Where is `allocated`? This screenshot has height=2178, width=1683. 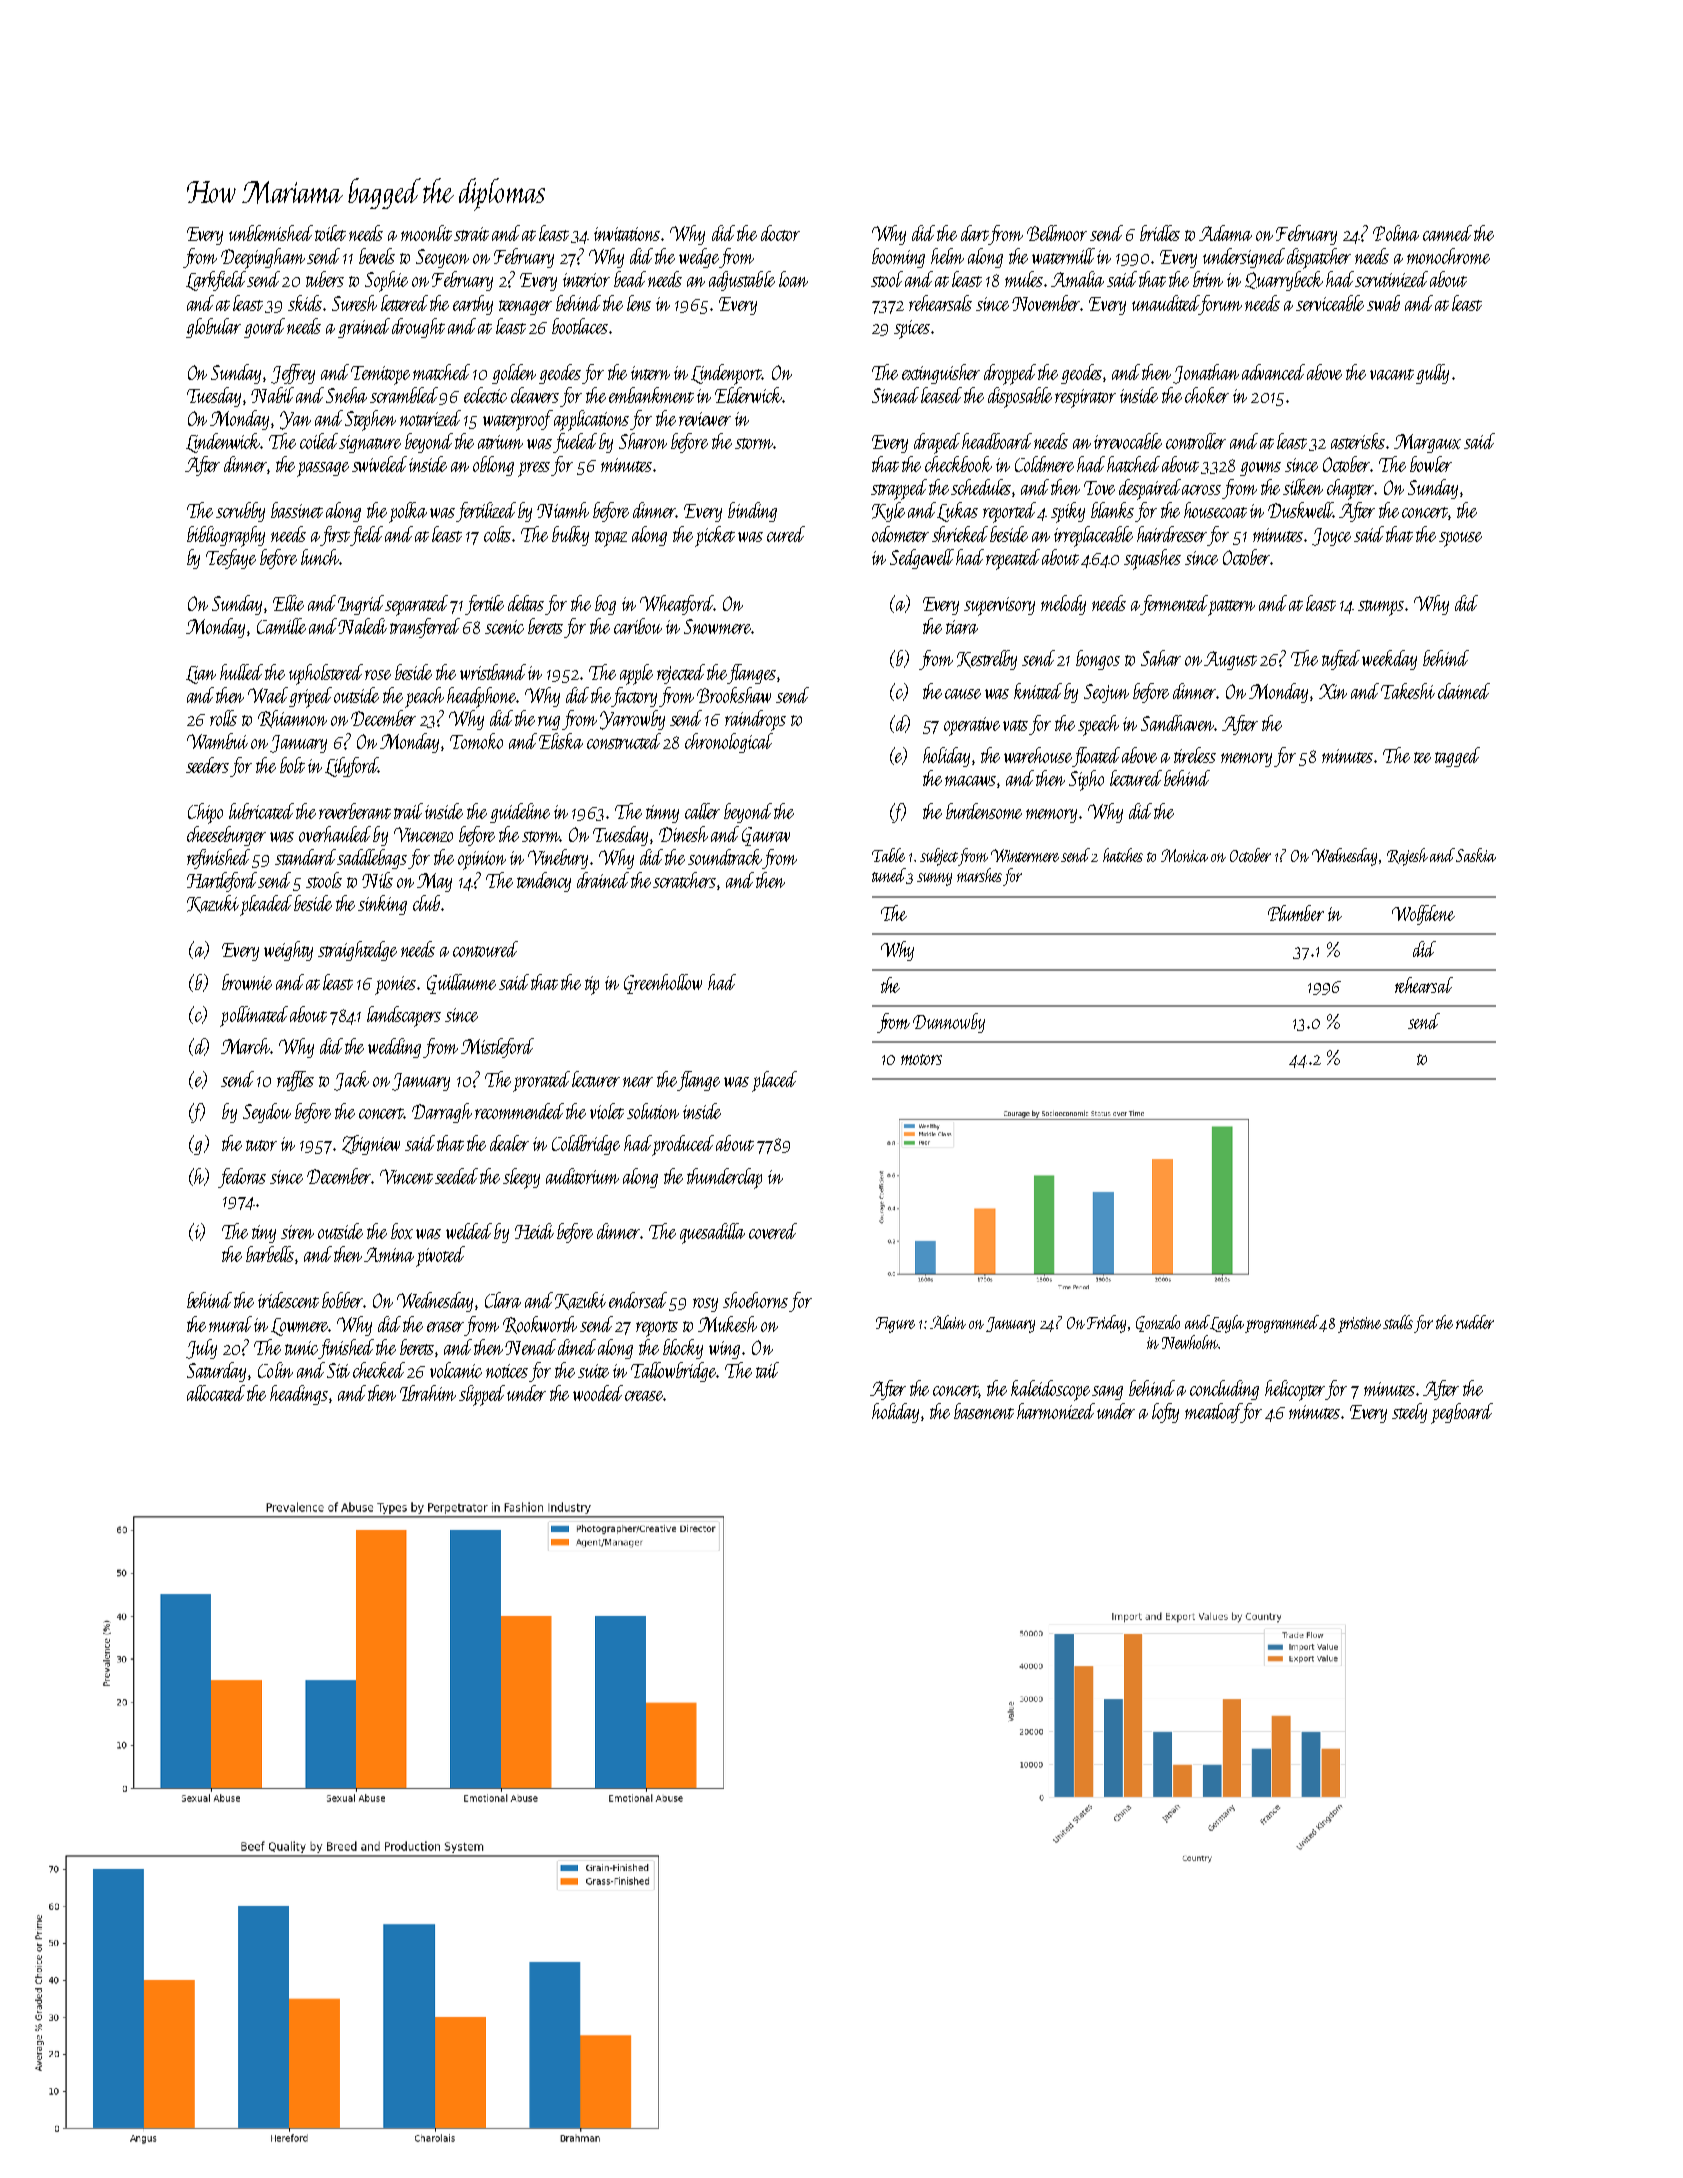
allocated is located at coordinates (216, 1393).
